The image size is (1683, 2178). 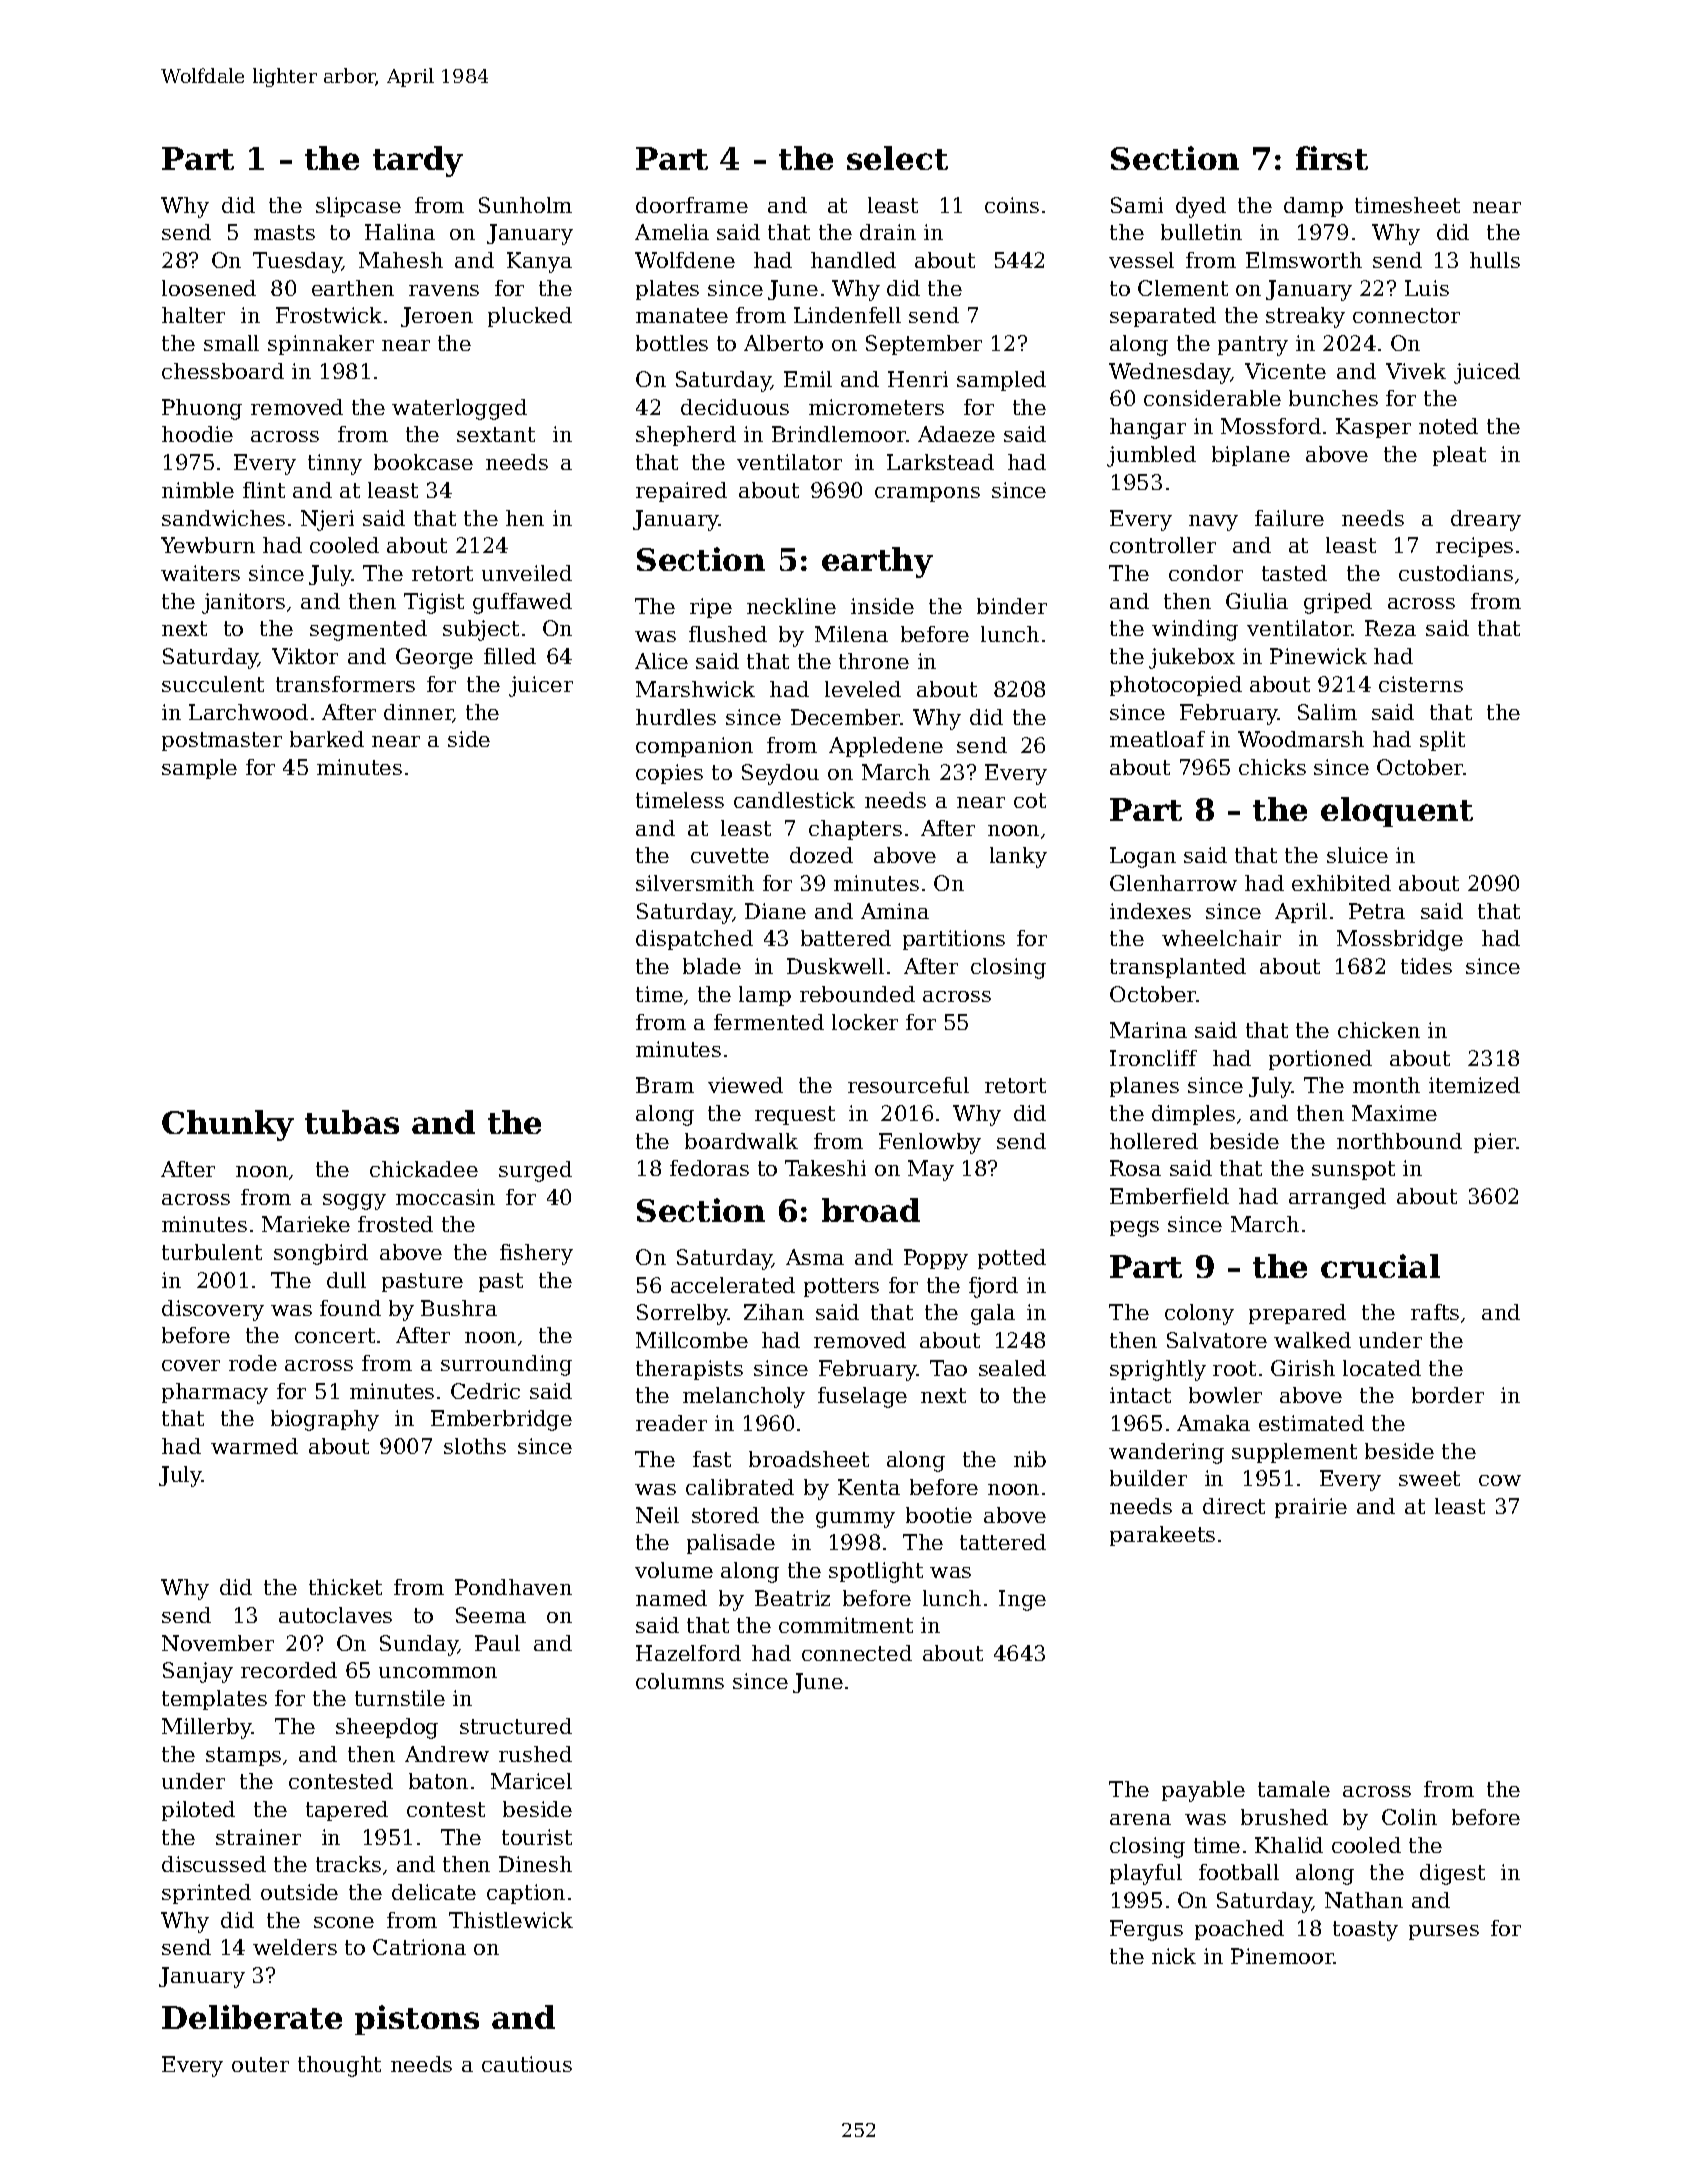 I want to click on direct, so click(x=1234, y=1506).
